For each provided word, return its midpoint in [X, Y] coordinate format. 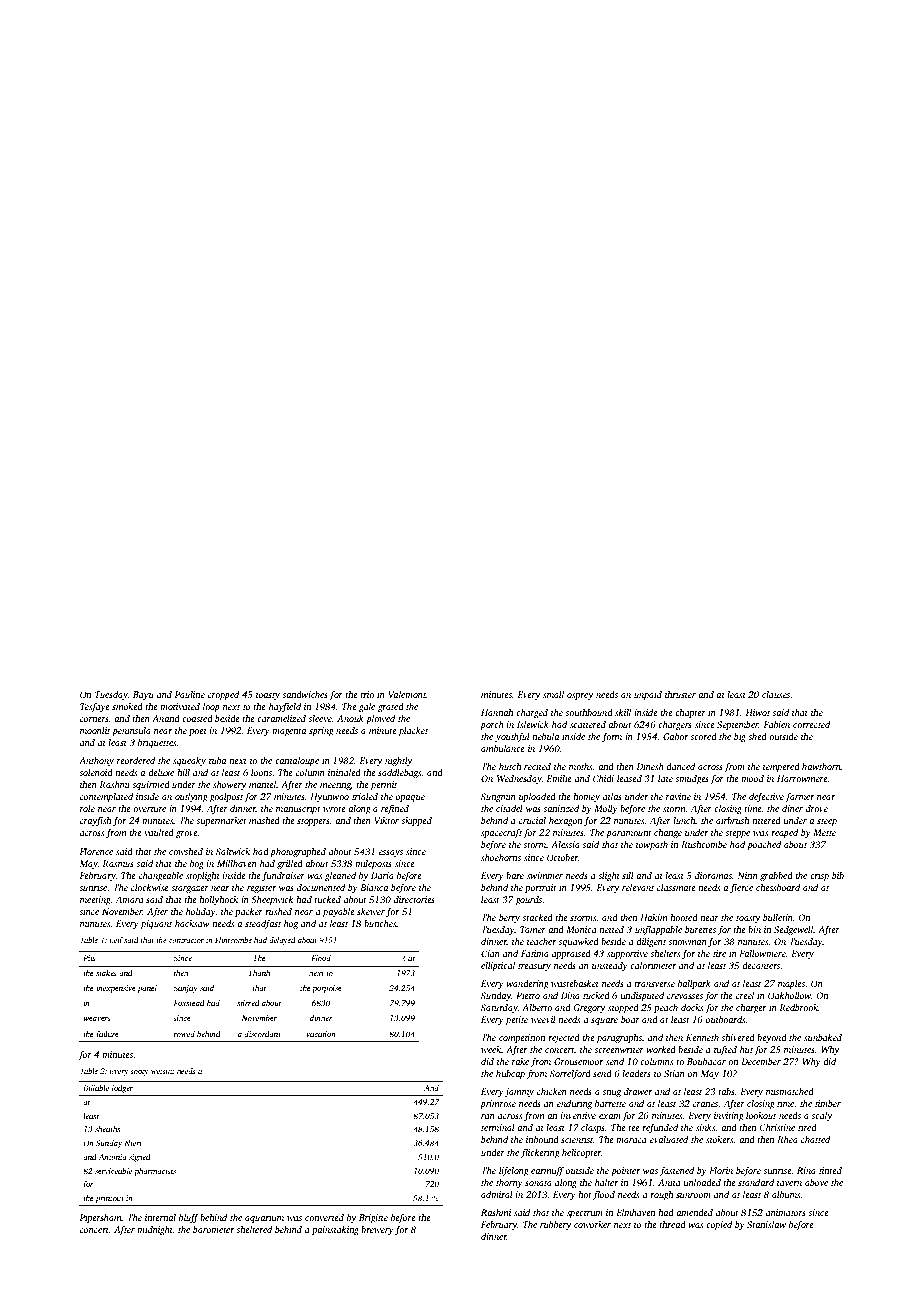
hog [291, 924]
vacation [321, 1034]
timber [828, 1103]
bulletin [778, 917]
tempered [781, 767]
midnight [155, 1230]
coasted [197, 718]
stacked [537, 917]
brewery [377, 1230]
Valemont [407, 694]
